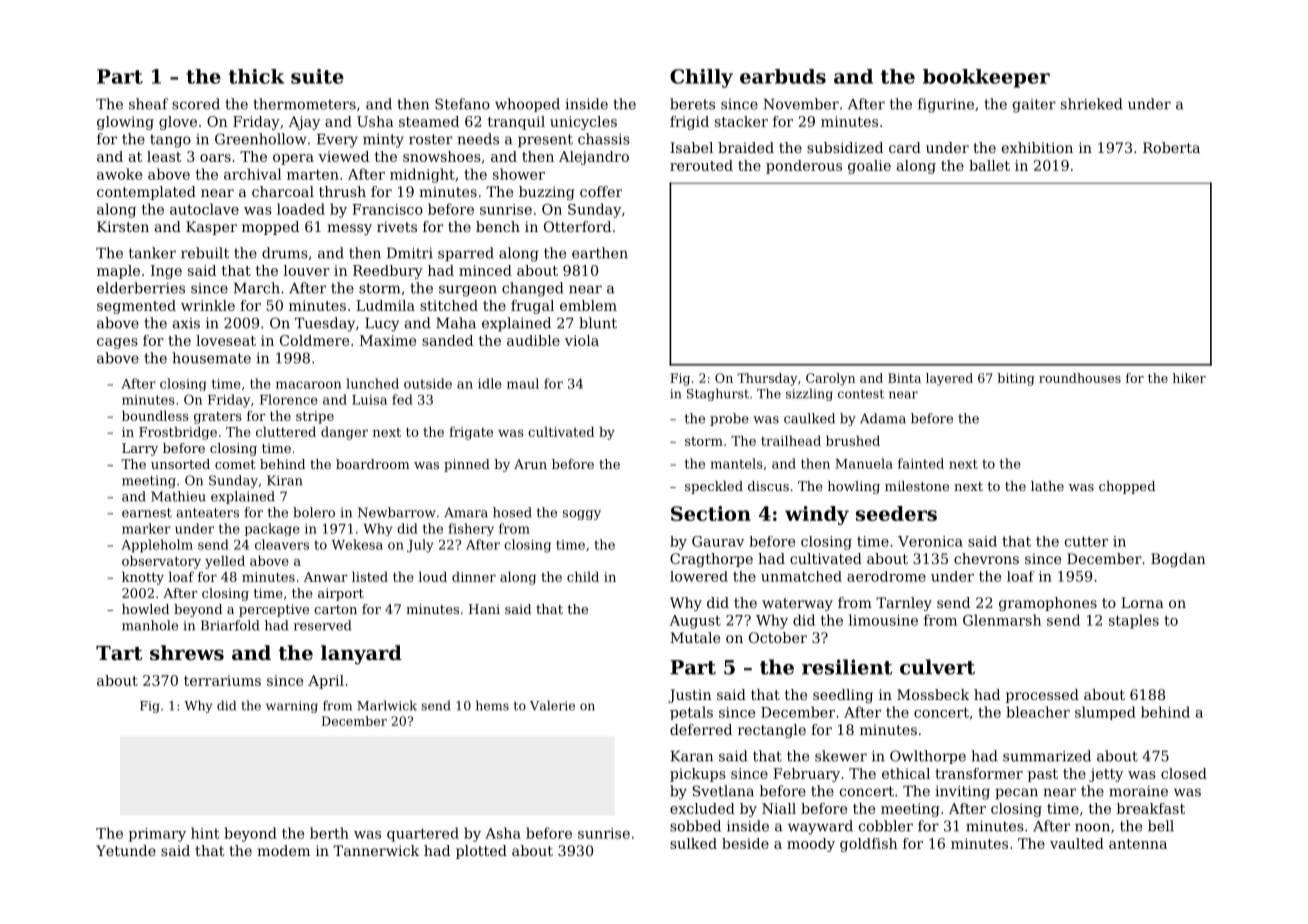 This image has height=924, width=1308. I want to click on pickups, so click(698, 775).
